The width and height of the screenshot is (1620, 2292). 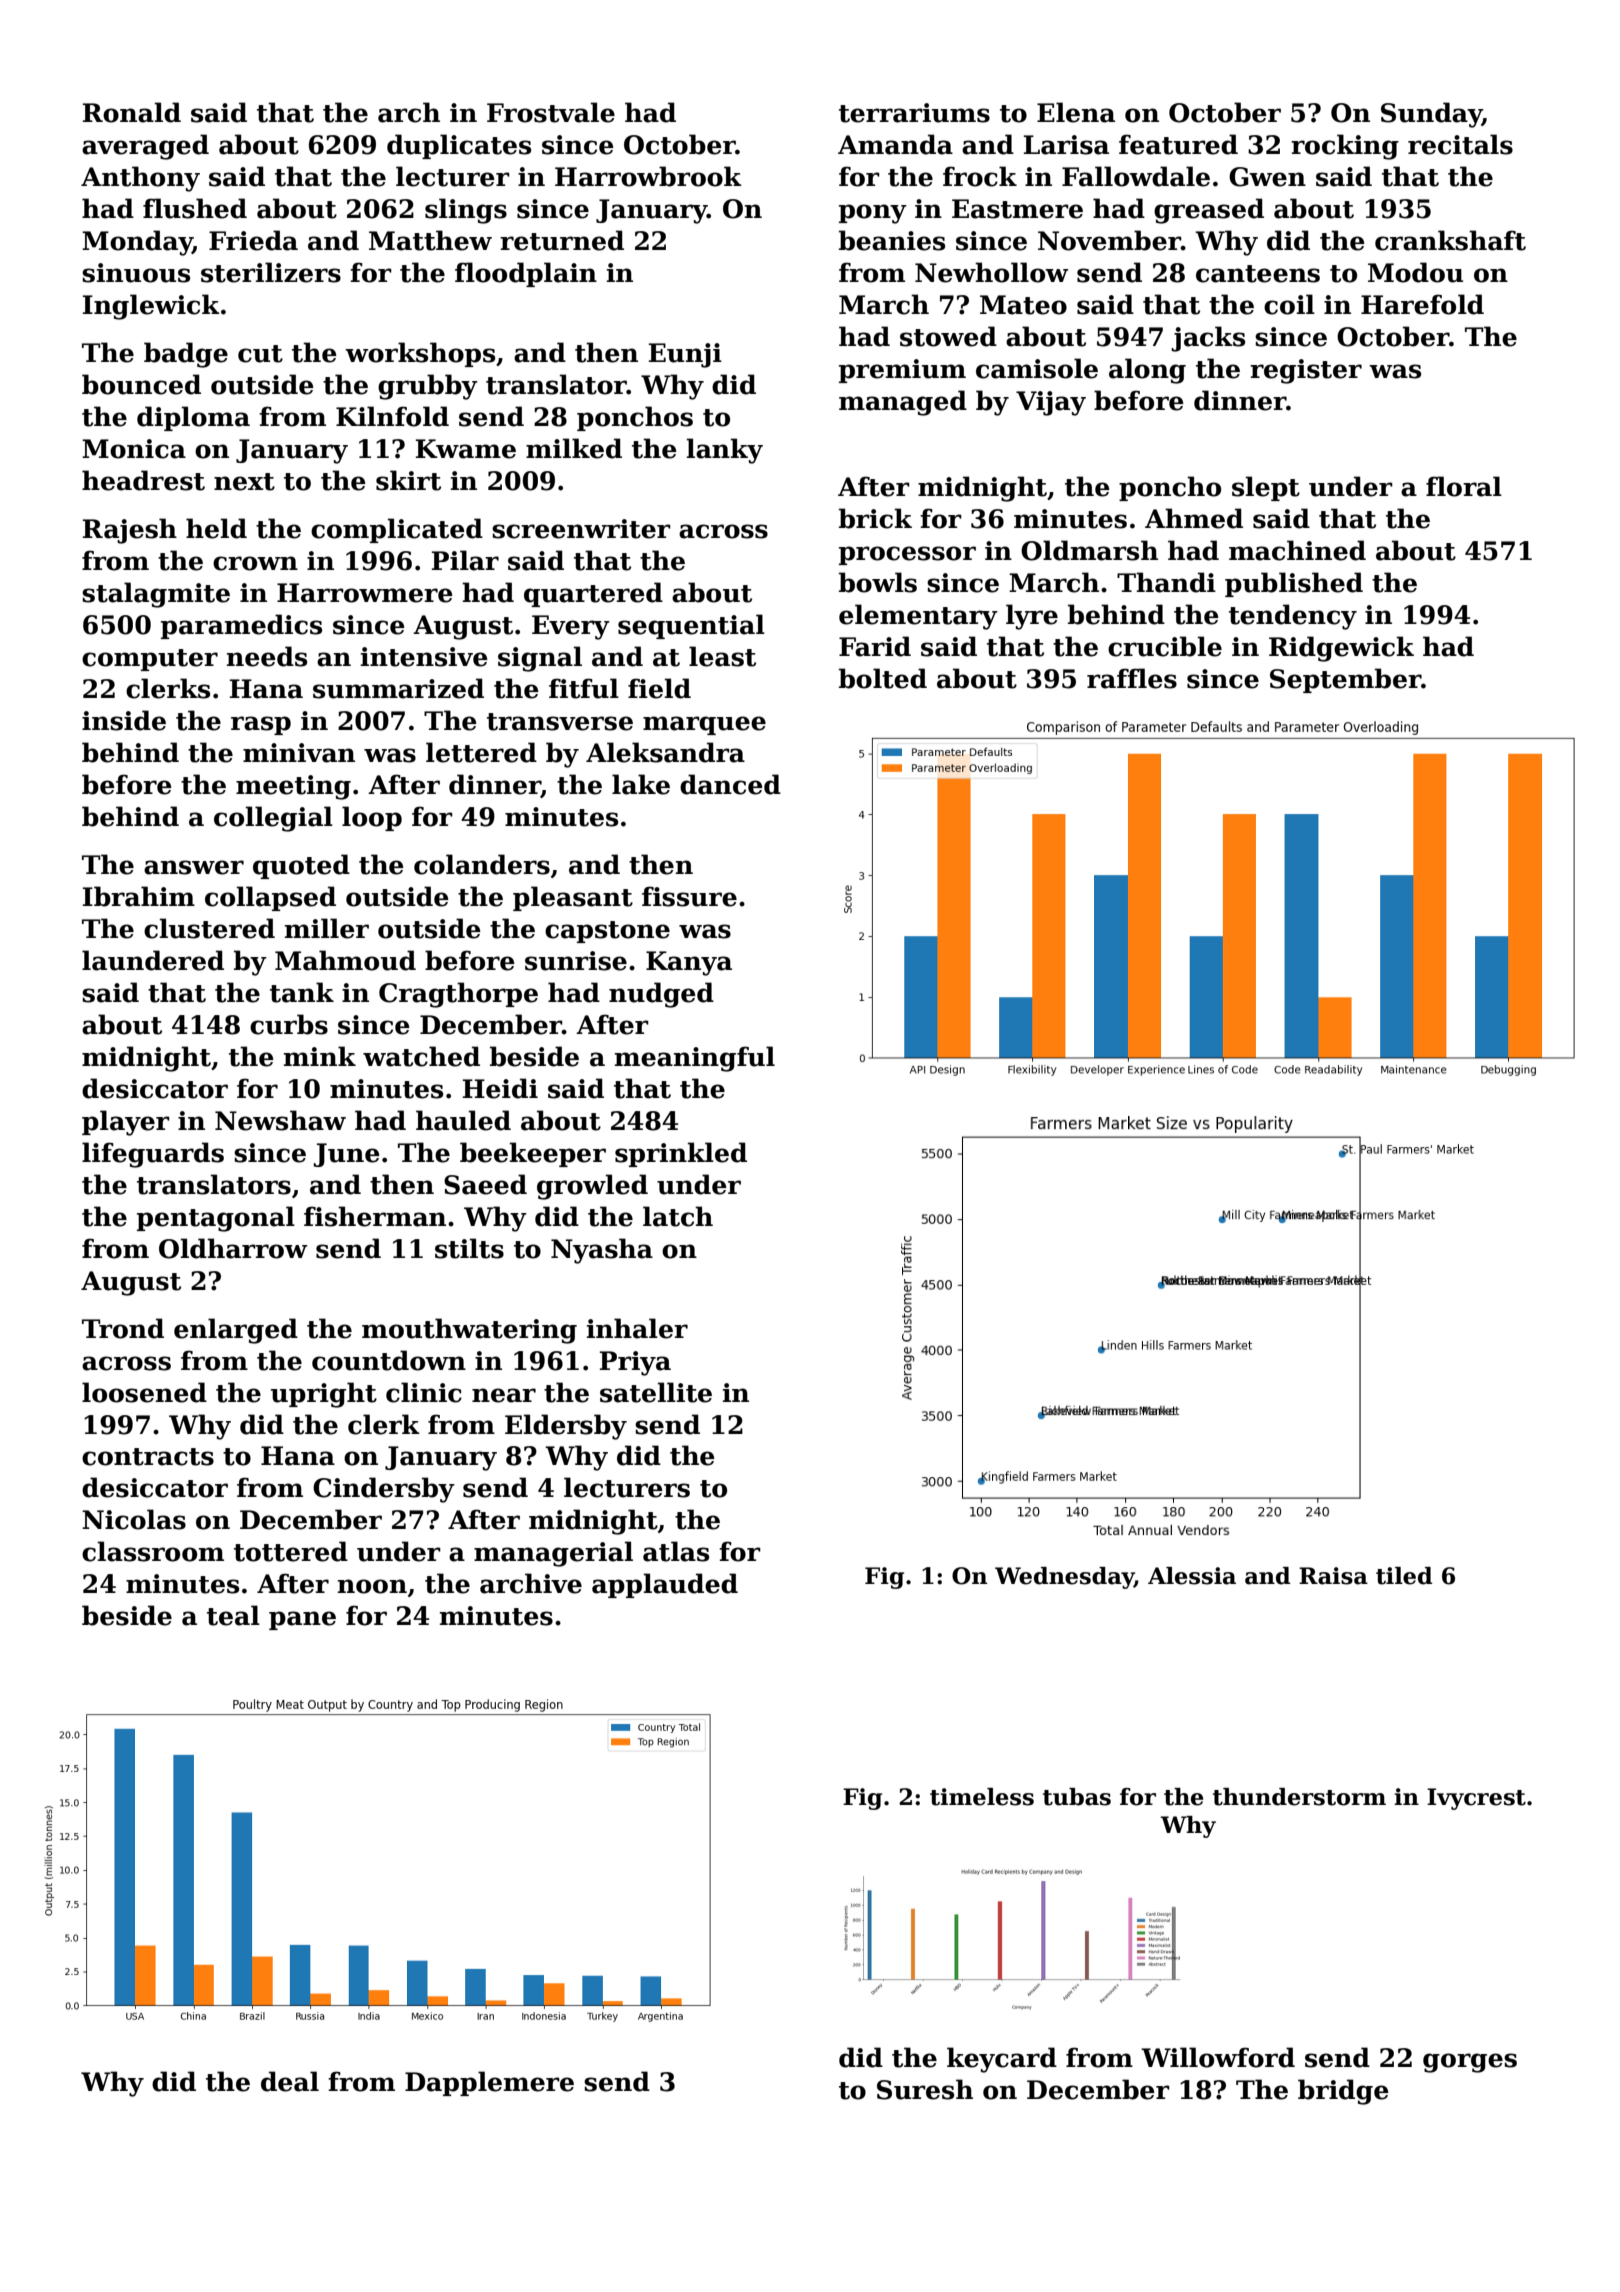 What do you see at coordinates (1076, 112) in the screenshot?
I see `Elena` at bounding box center [1076, 112].
